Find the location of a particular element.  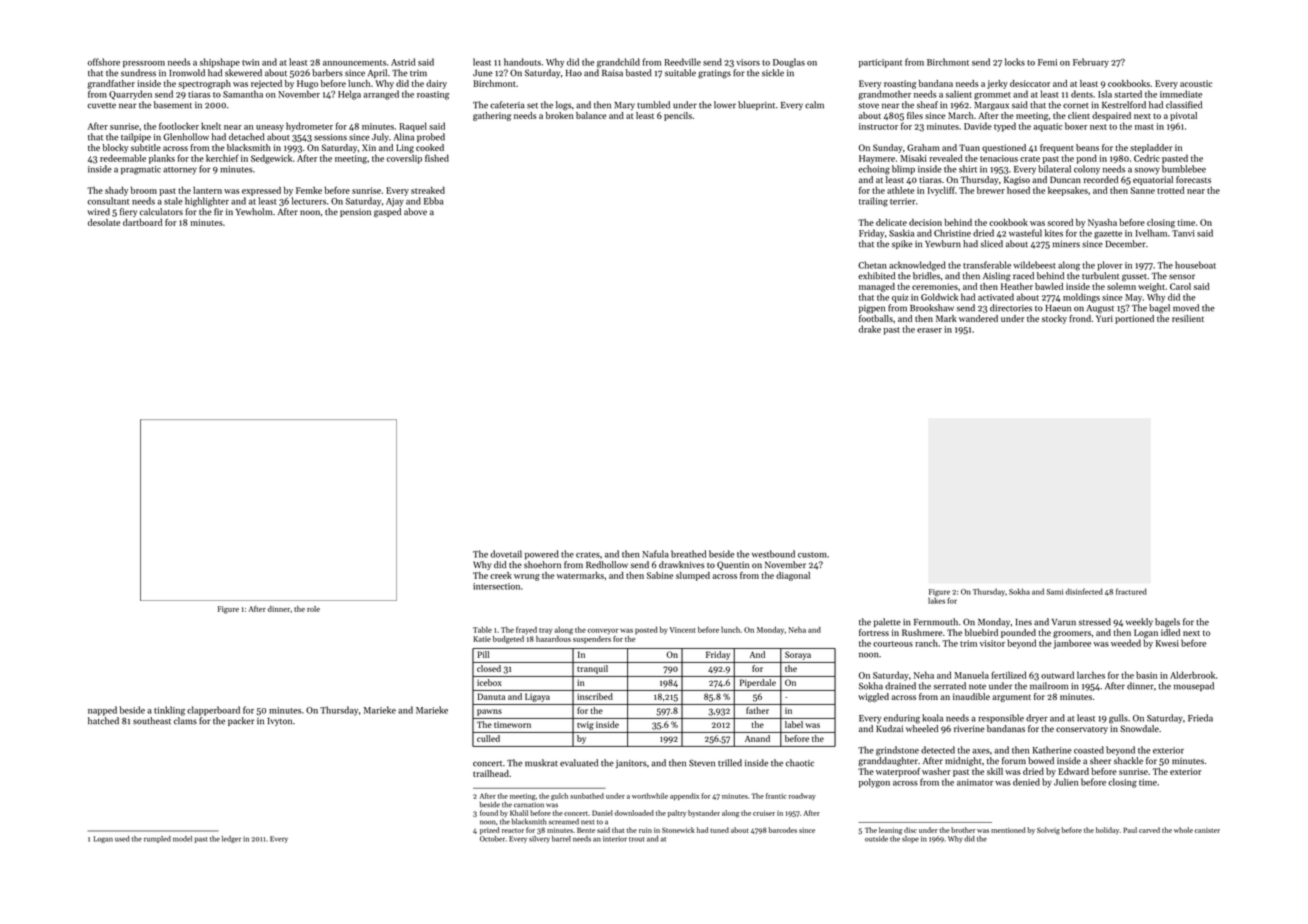

drake is located at coordinates (870, 329).
